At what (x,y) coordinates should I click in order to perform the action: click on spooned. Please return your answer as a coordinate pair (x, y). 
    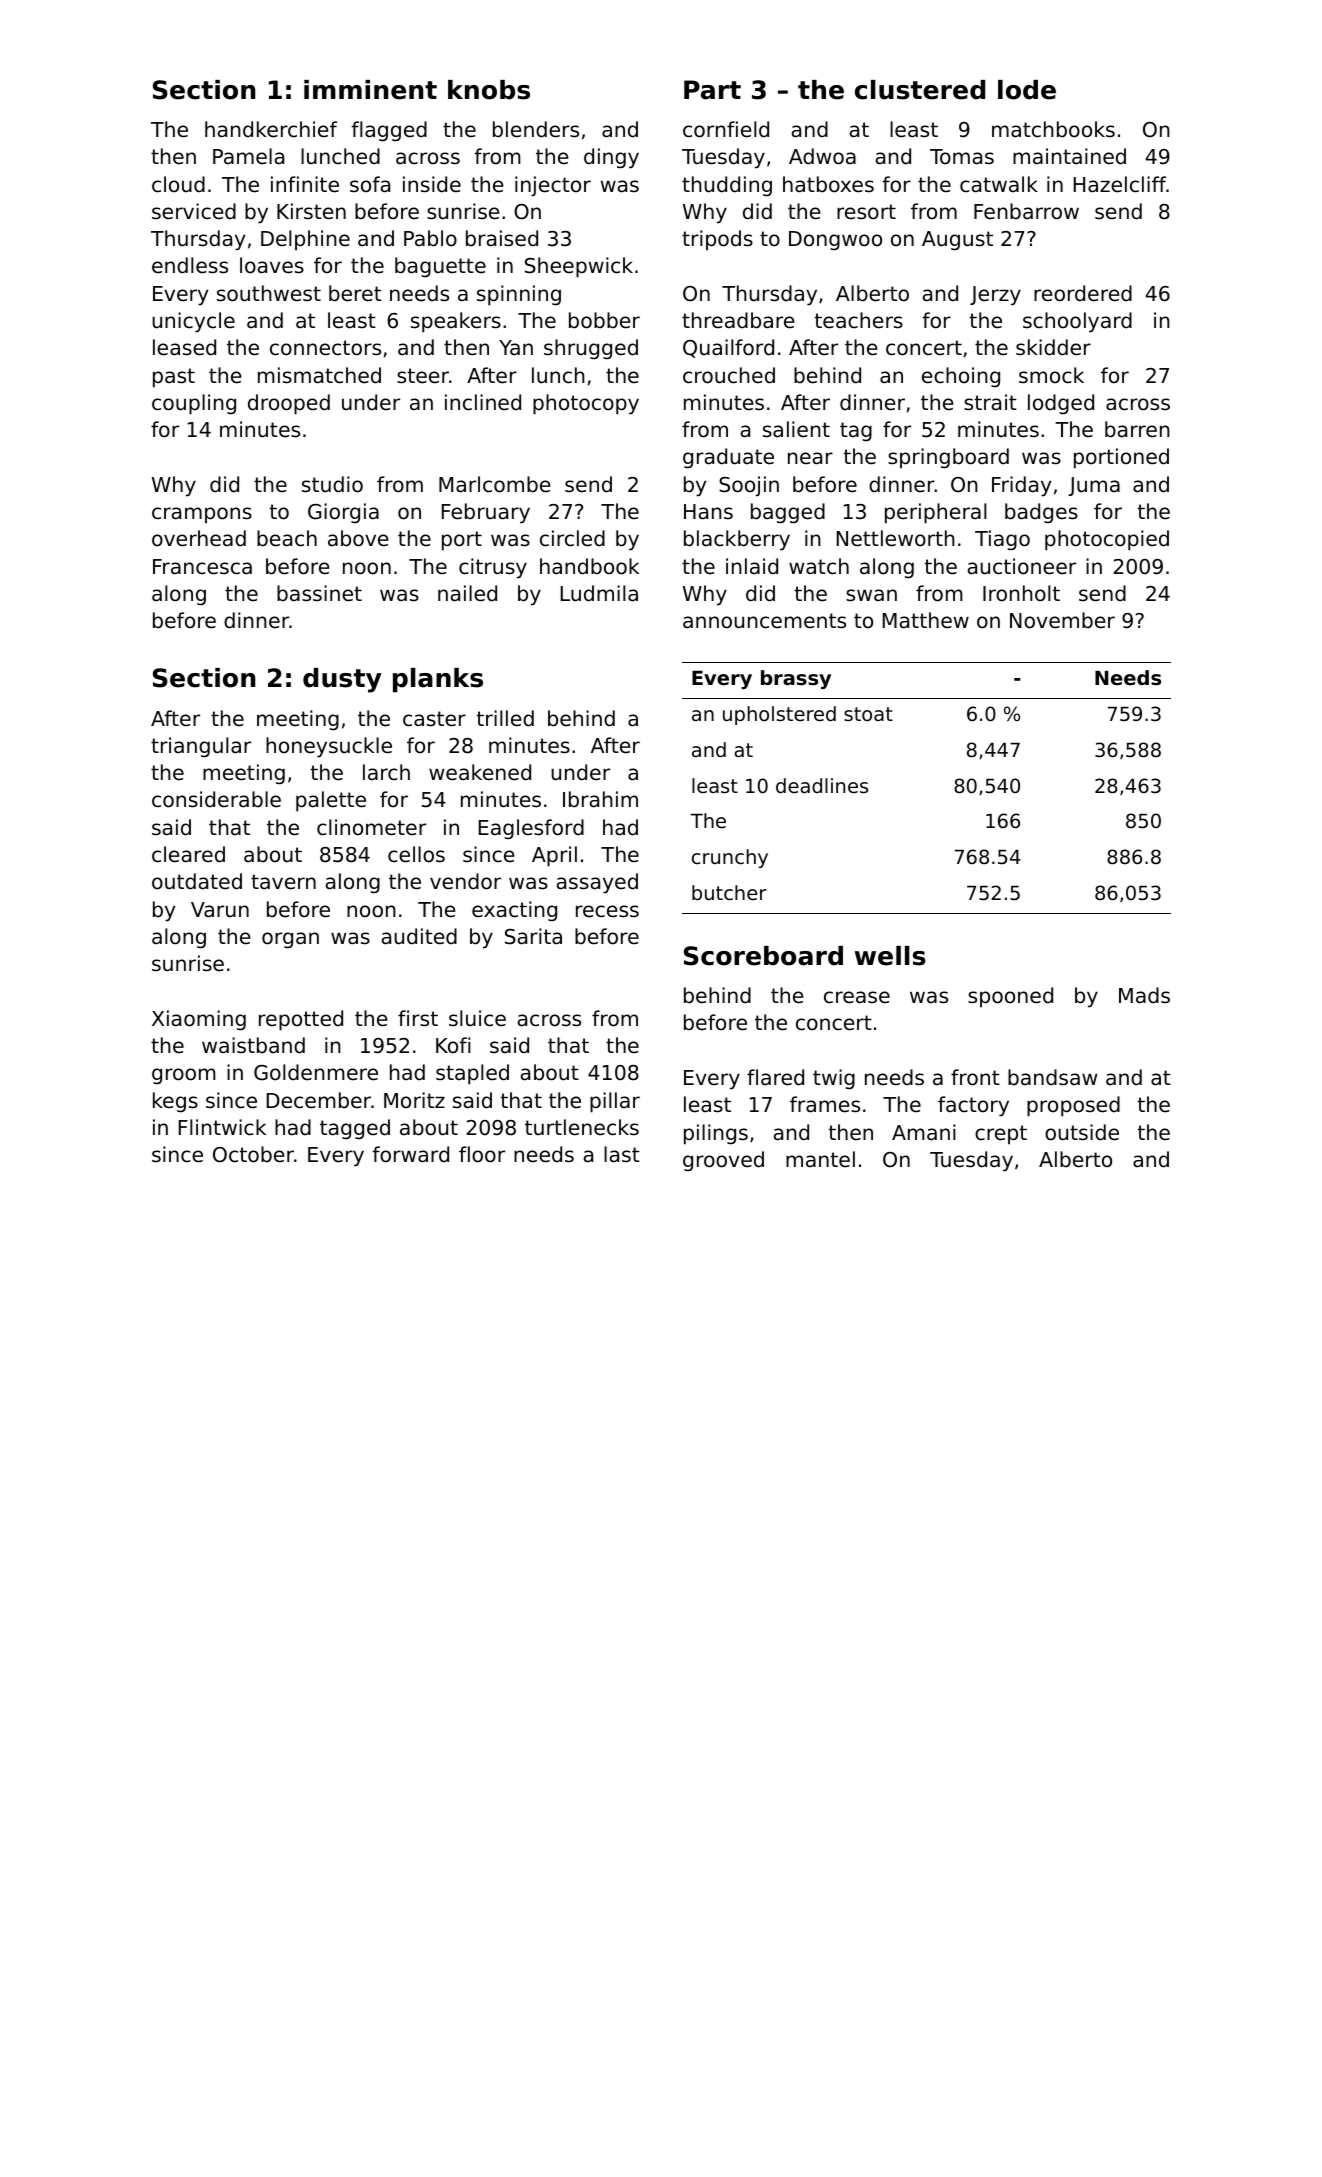
    Looking at the image, I should click on (1010, 997).
